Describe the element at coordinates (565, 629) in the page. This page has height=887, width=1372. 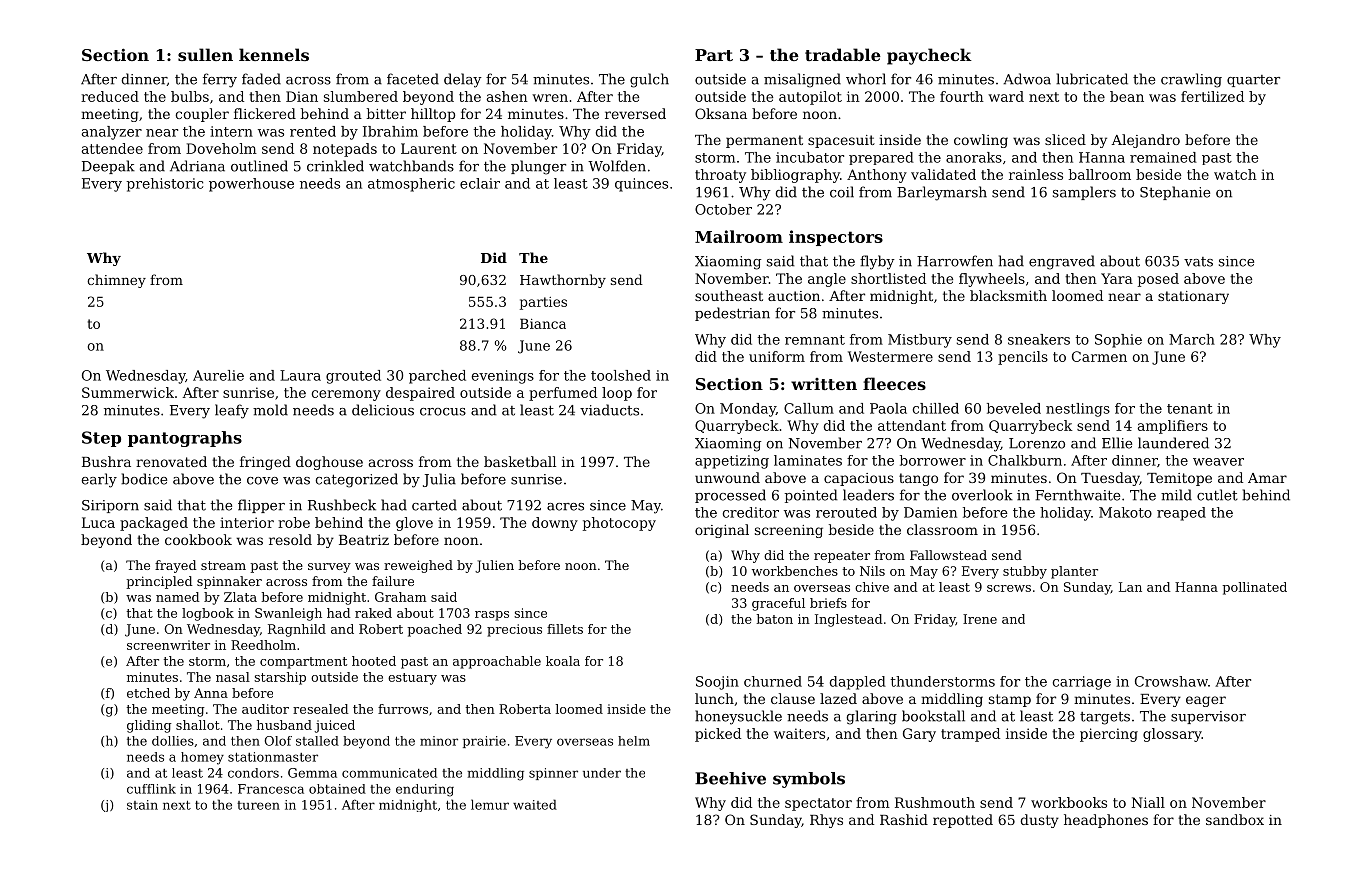
I see `fillets` at that location.
